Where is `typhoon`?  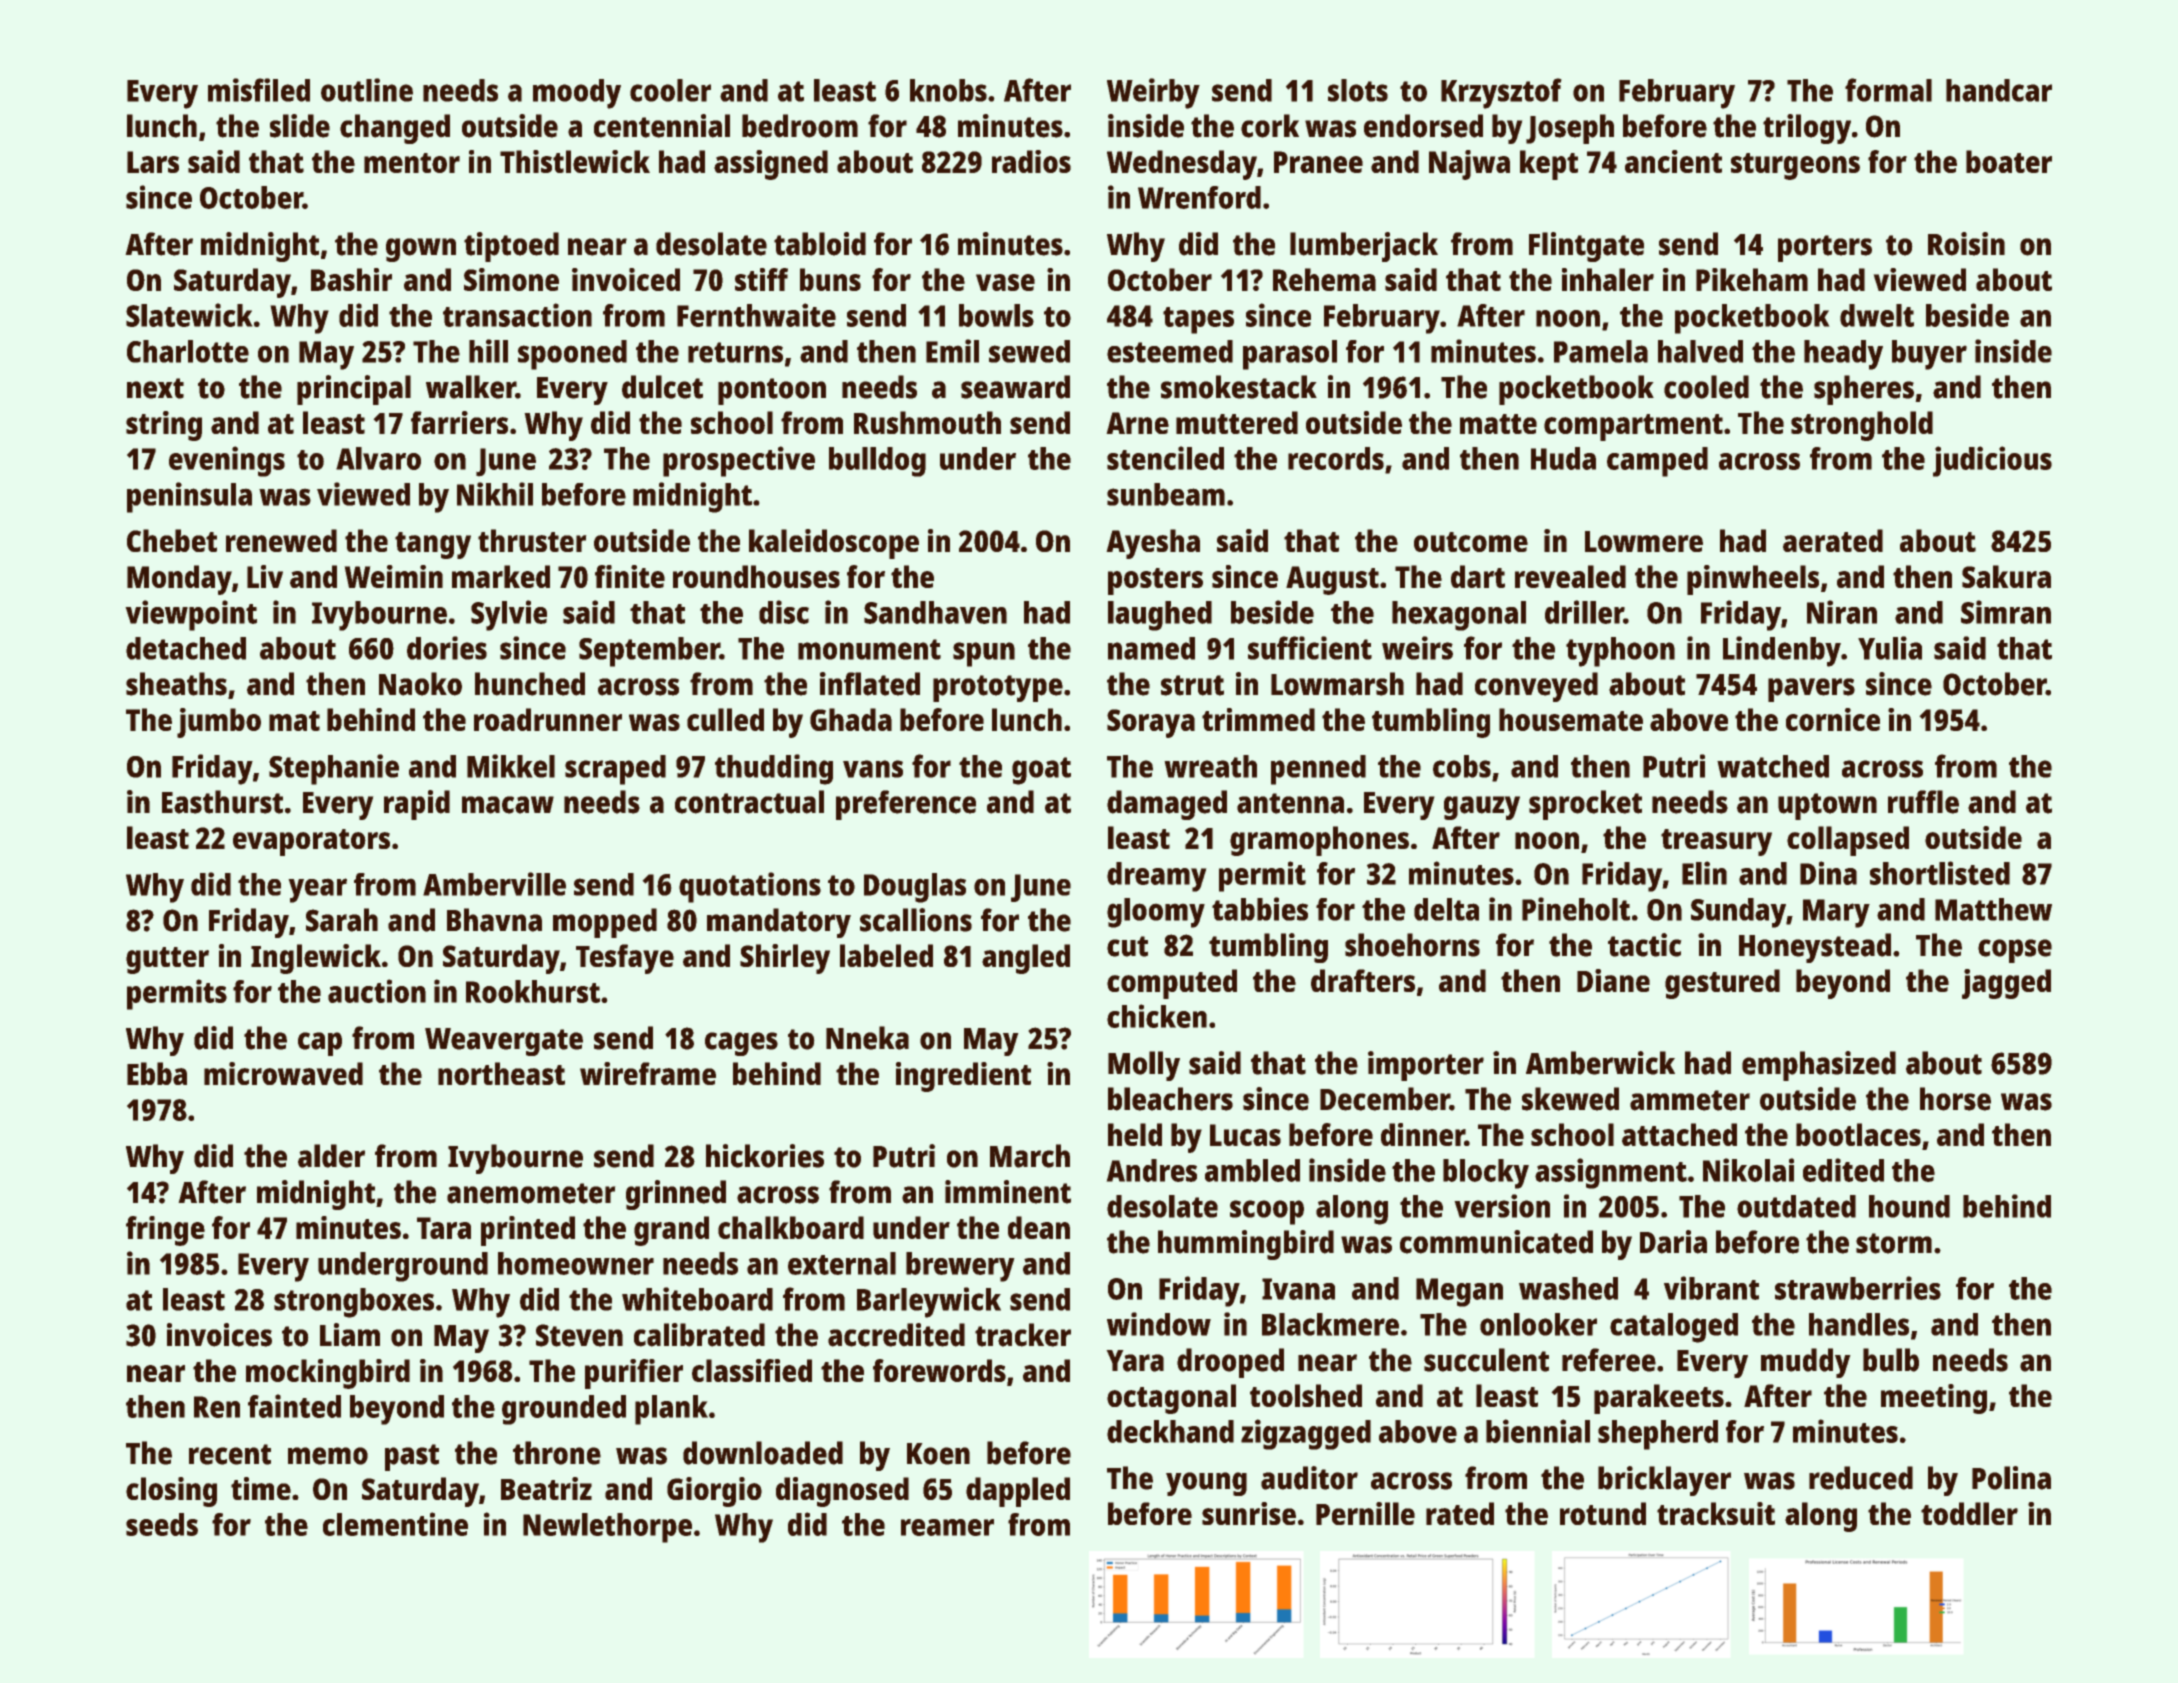 typhoon is located at coordinates (1620, 652).
